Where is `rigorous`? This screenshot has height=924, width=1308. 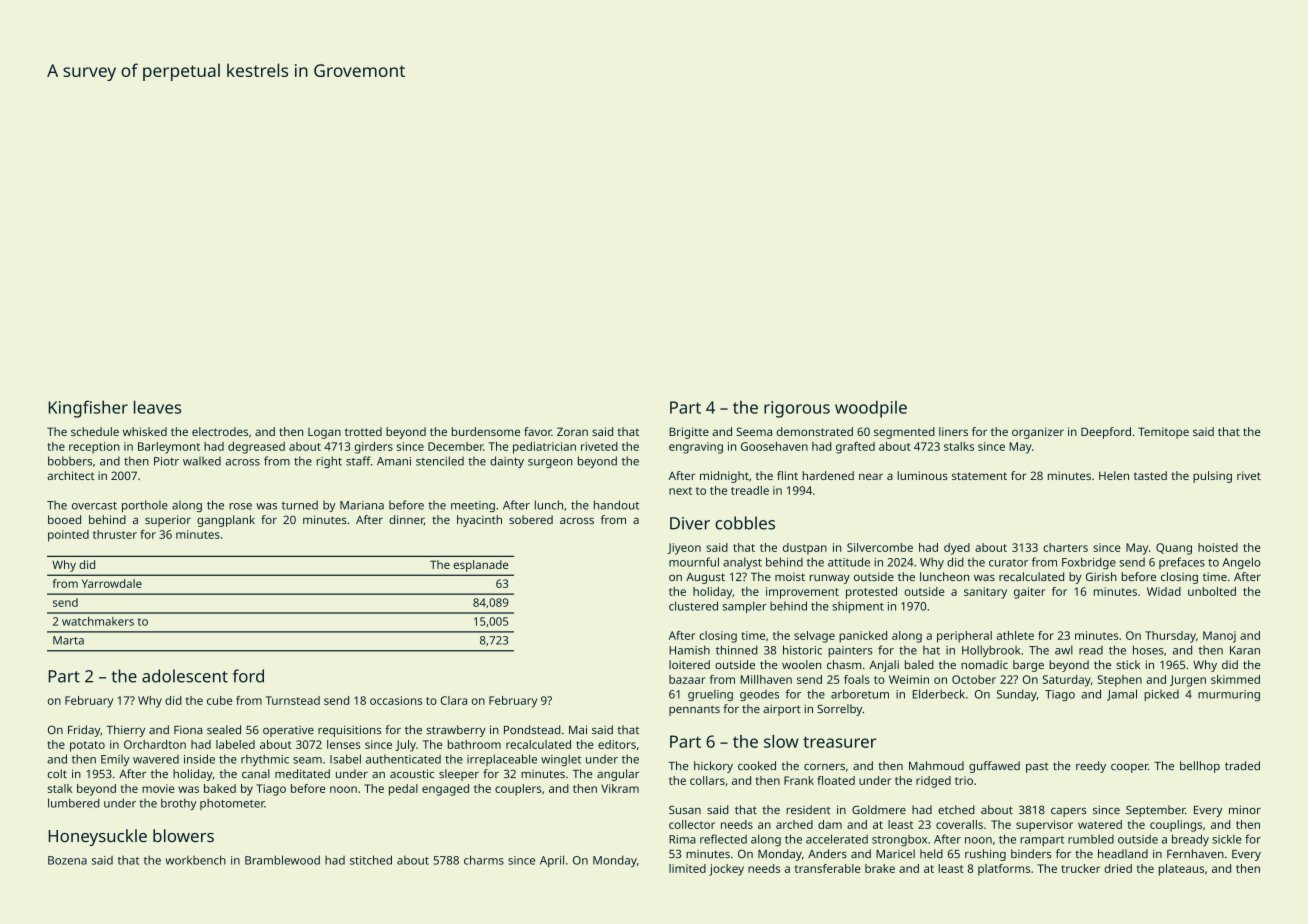
rigorous is located at coordinates (797, 409).
